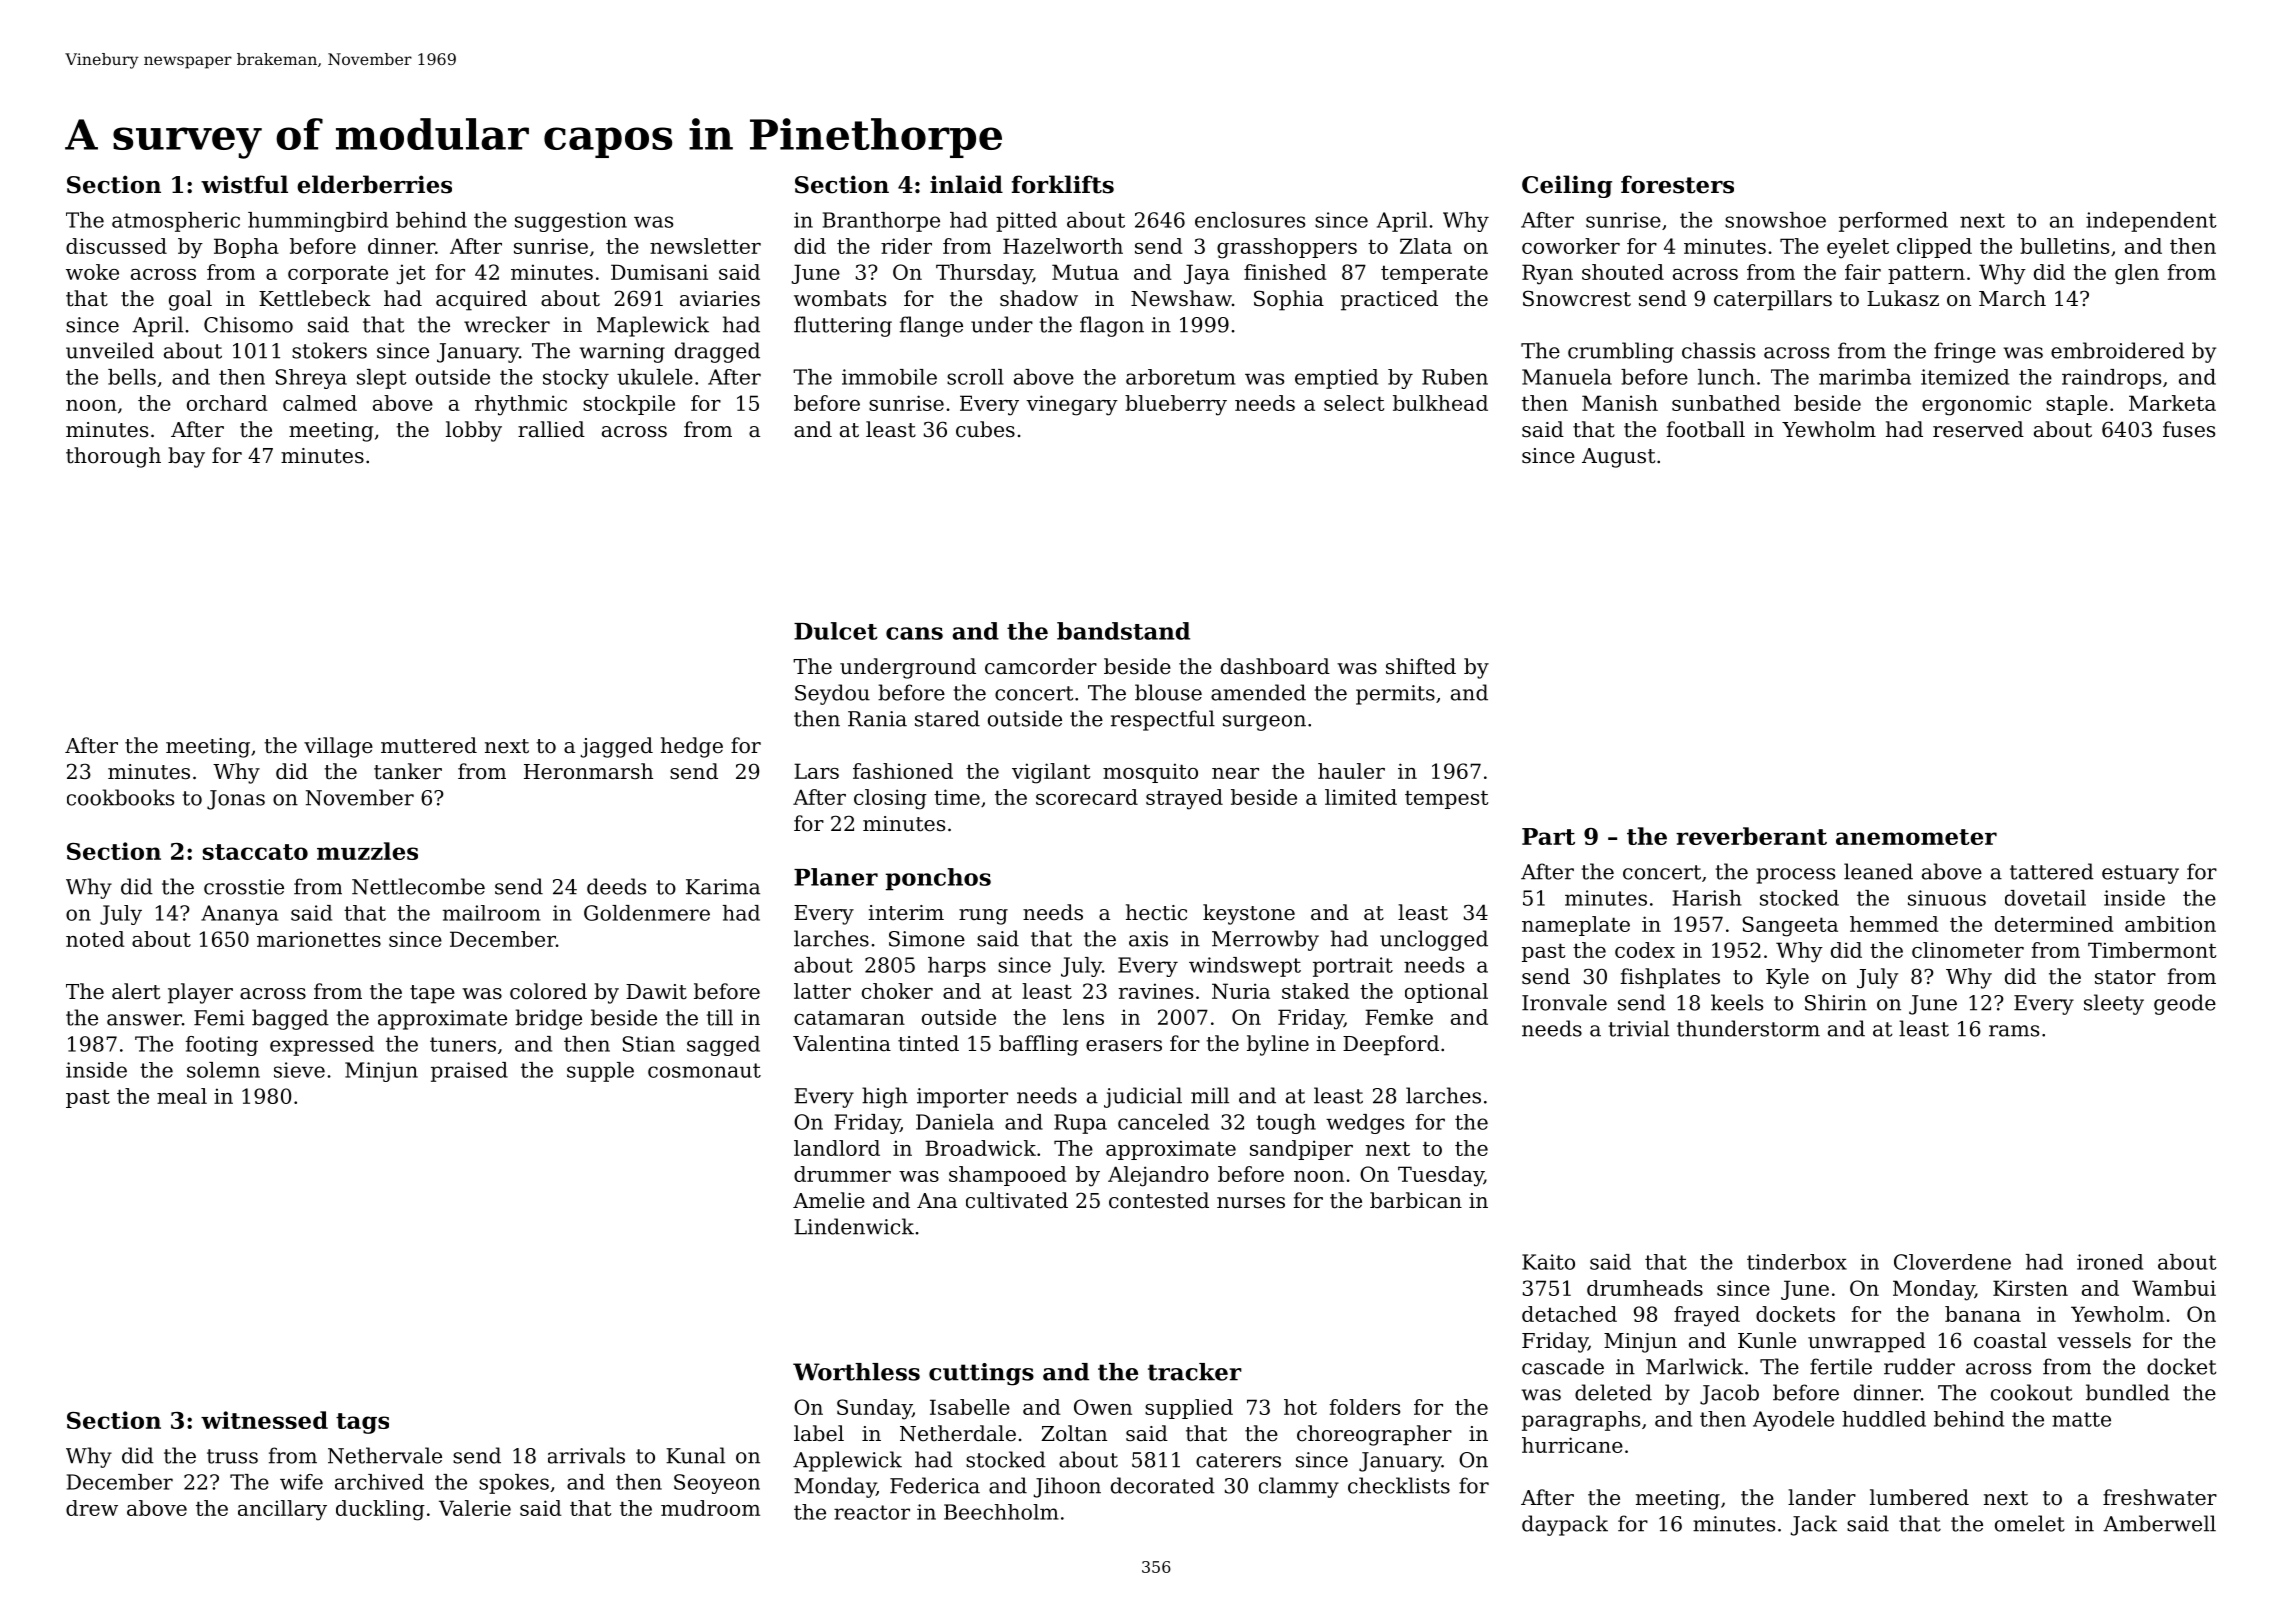 This screenshot has width=2282, height=1614. Describe the element at coordinates (2189, 429) in the screenshot. I see `fuses` at that location.
